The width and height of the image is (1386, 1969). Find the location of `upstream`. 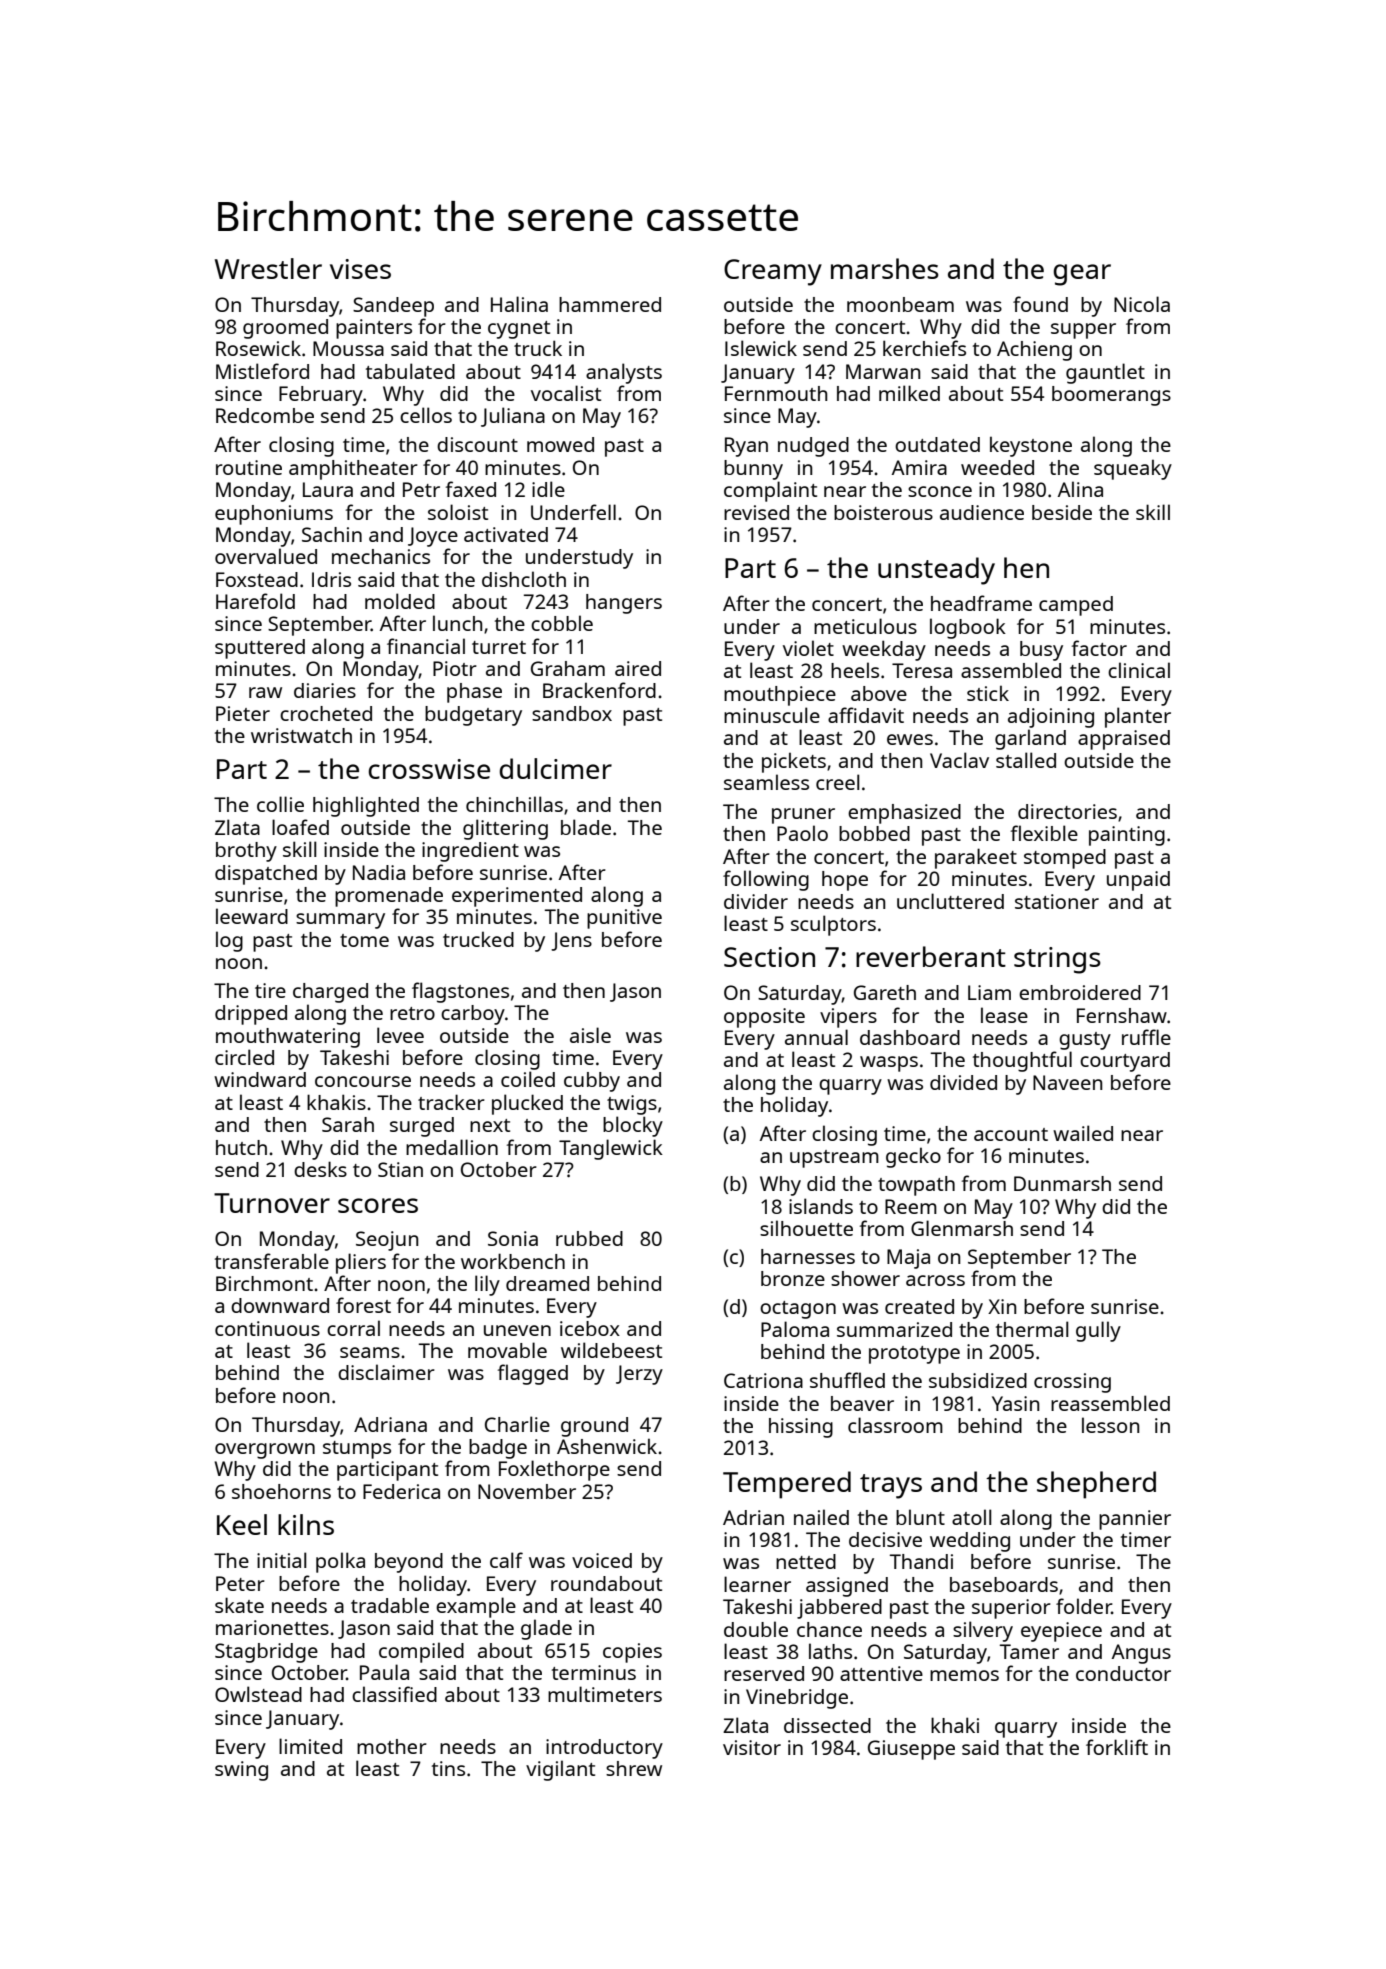

upstream is located at coordinates (834, 1159).
